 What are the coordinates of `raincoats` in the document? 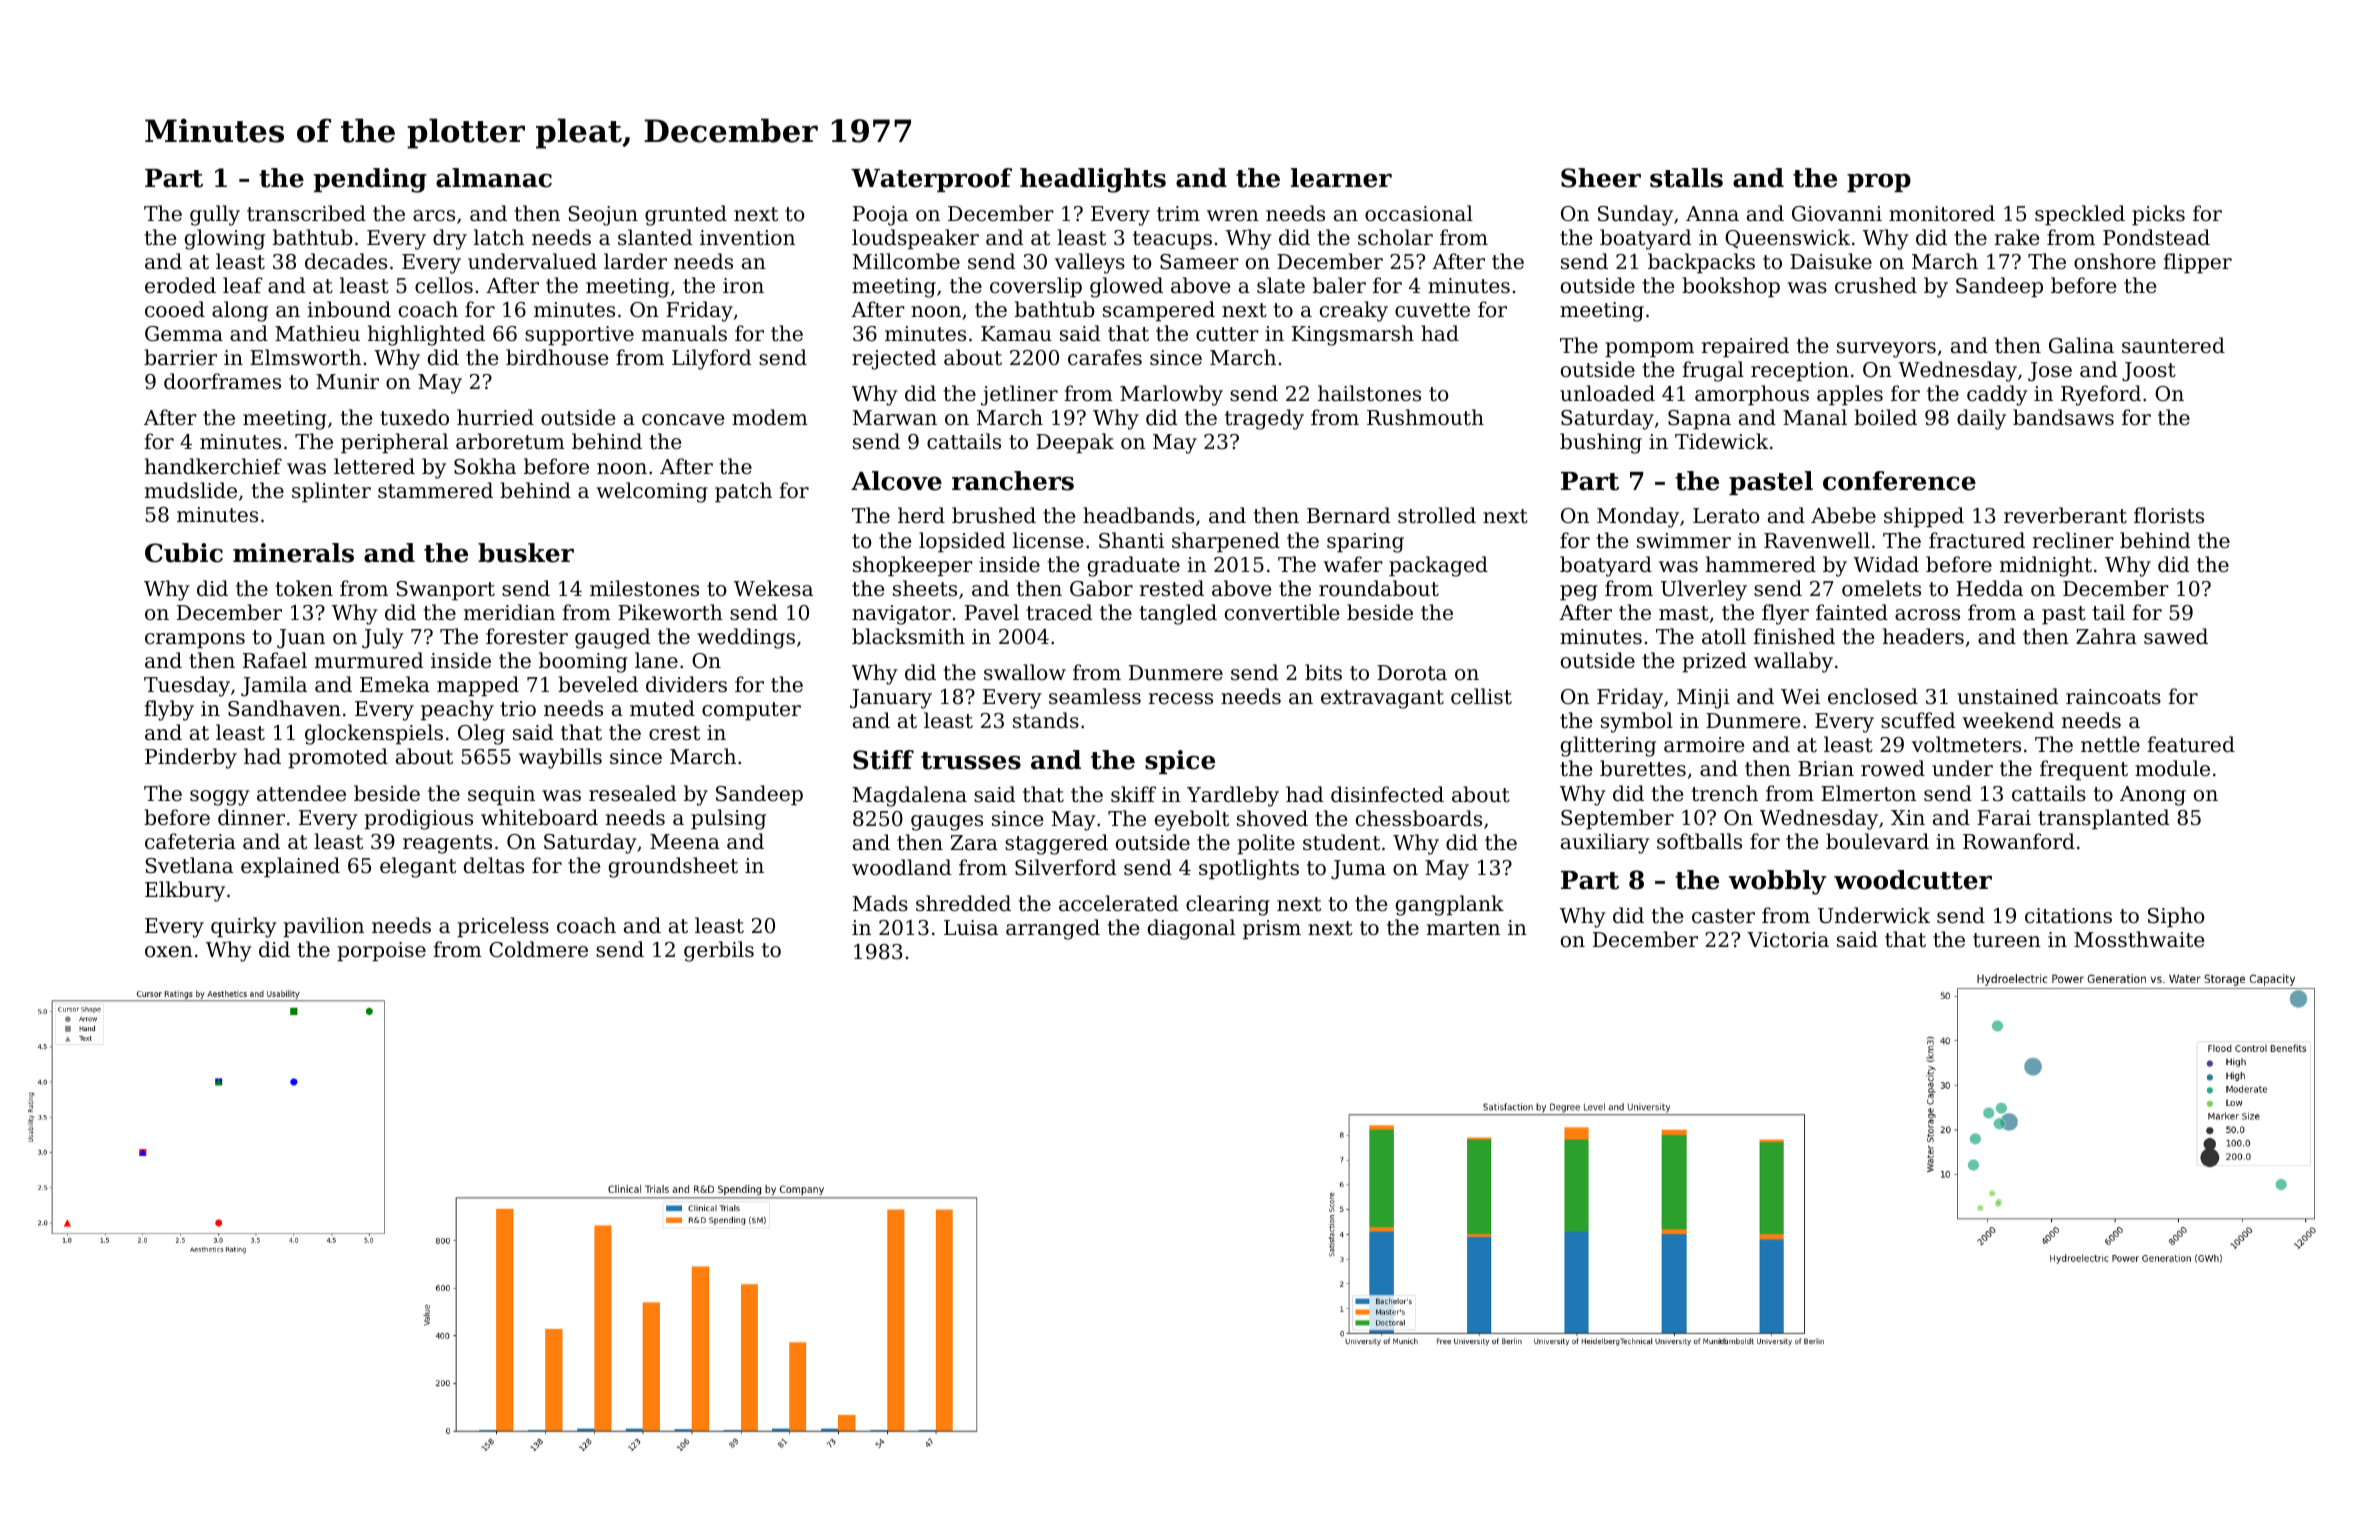 It's located at (2113, 697).
